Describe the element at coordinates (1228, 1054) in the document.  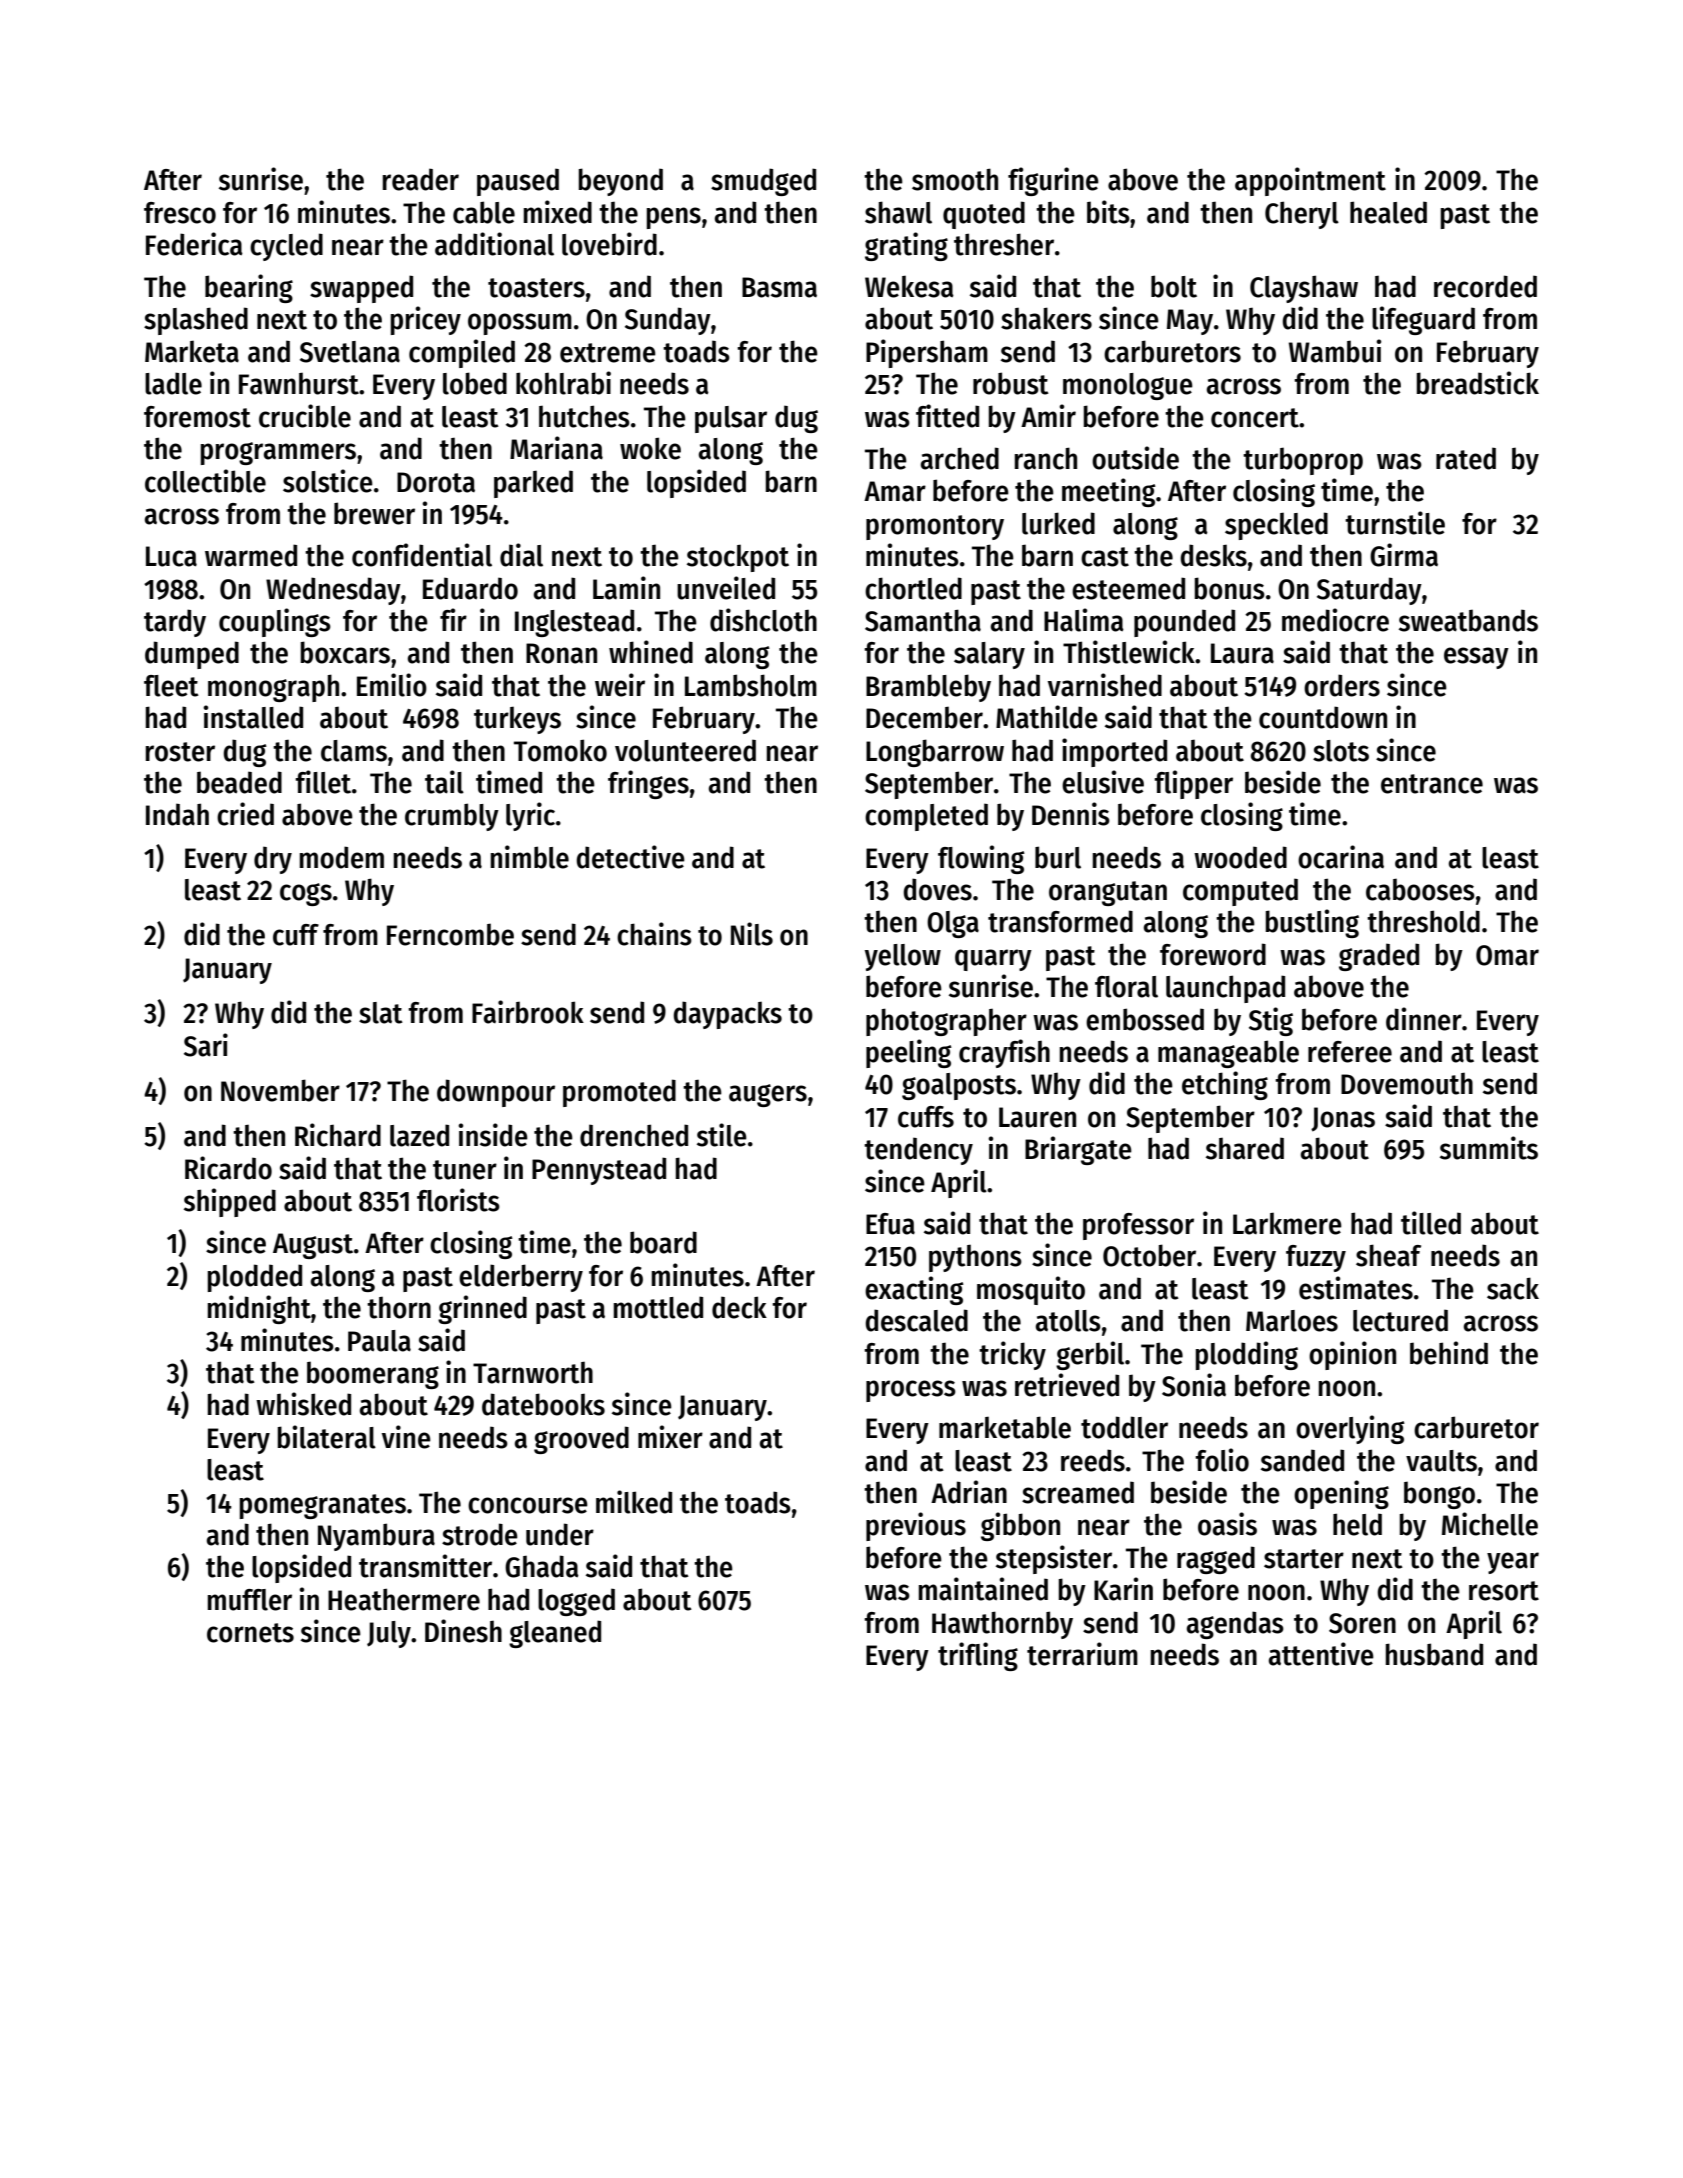
I see `manageable` at that location.
